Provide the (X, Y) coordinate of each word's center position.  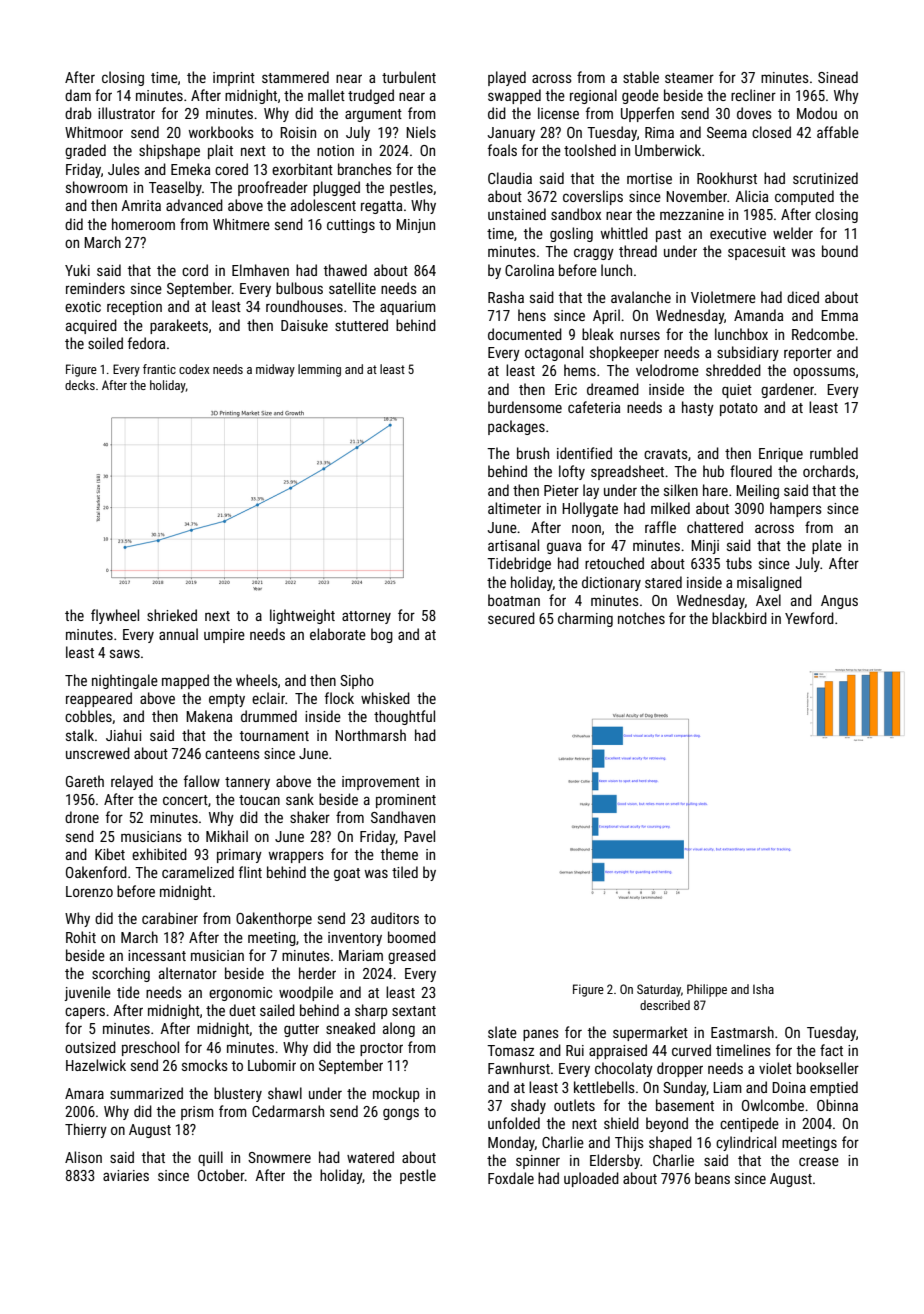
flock (339, 698)
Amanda (758, 315)
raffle (660, 527)
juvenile (87, 993)
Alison (83, 1157)
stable (641, 77)
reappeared (99, 699)
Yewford (809, 618)
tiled (405, 872)
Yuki (77, 270)
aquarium (408, 308)
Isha (763, 989)
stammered (295, 77)
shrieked (172, 615)
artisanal (513, 545)
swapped (514, 96)
